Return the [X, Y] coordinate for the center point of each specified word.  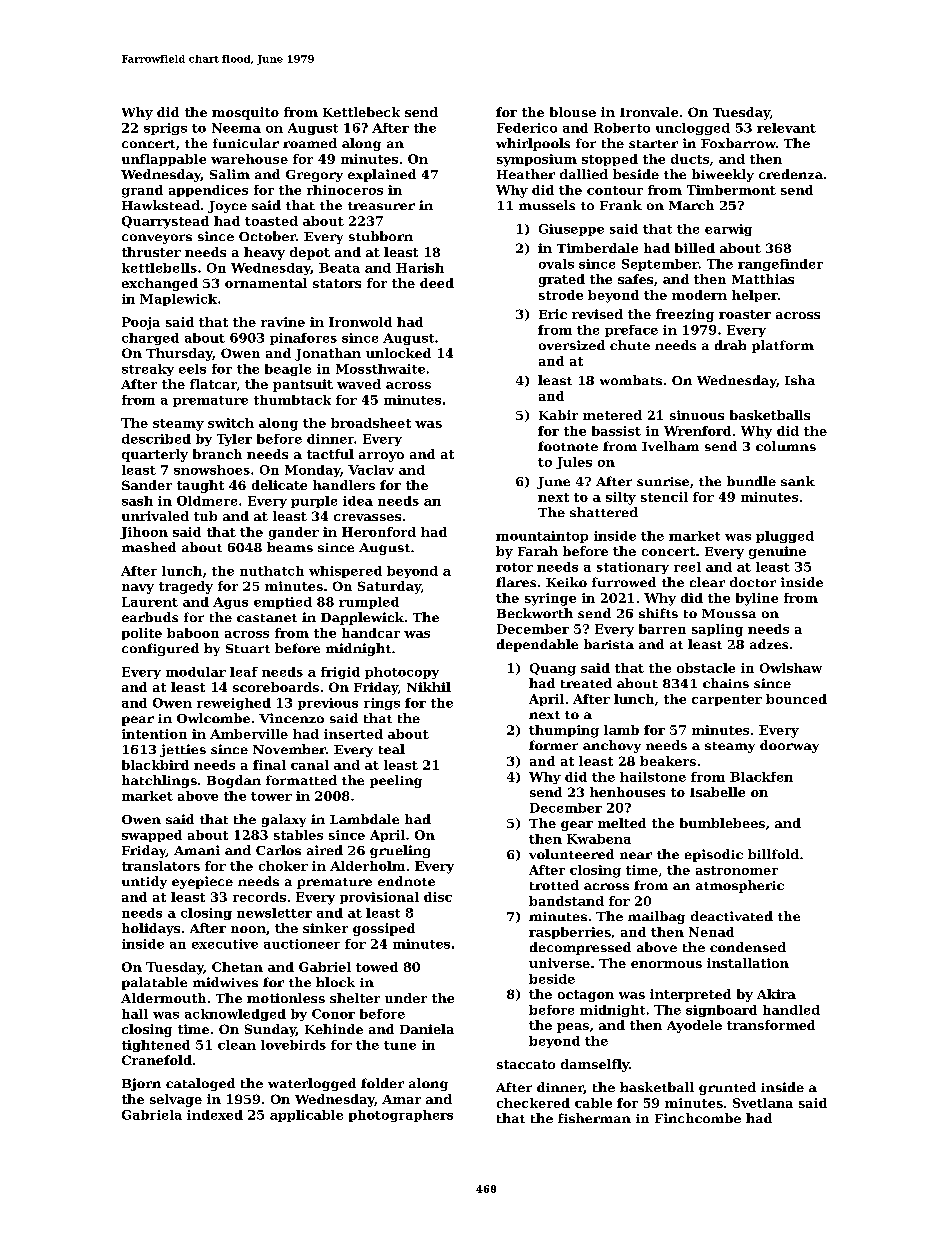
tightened [156, 1046]
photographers [401, 1116]
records [259, 897]
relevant [786, 128]
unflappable [164, 160]
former [553, 745]
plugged [785, 537]
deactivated [732, 916]
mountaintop [542, 537]
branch [217, 454]
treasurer [381, 206]
